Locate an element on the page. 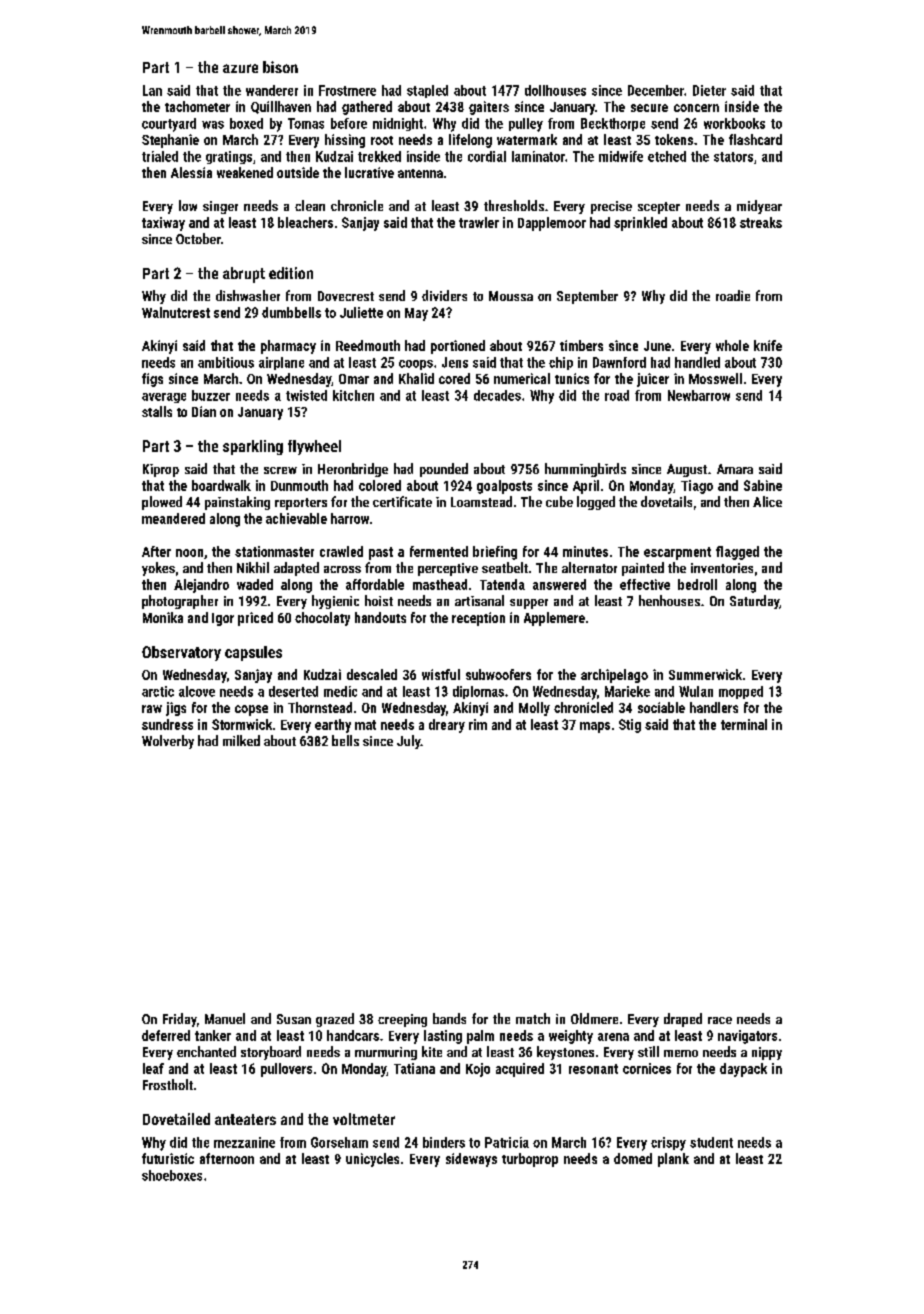 The image size is (924, 1314). timbers is located at coordinates (581, 345).
